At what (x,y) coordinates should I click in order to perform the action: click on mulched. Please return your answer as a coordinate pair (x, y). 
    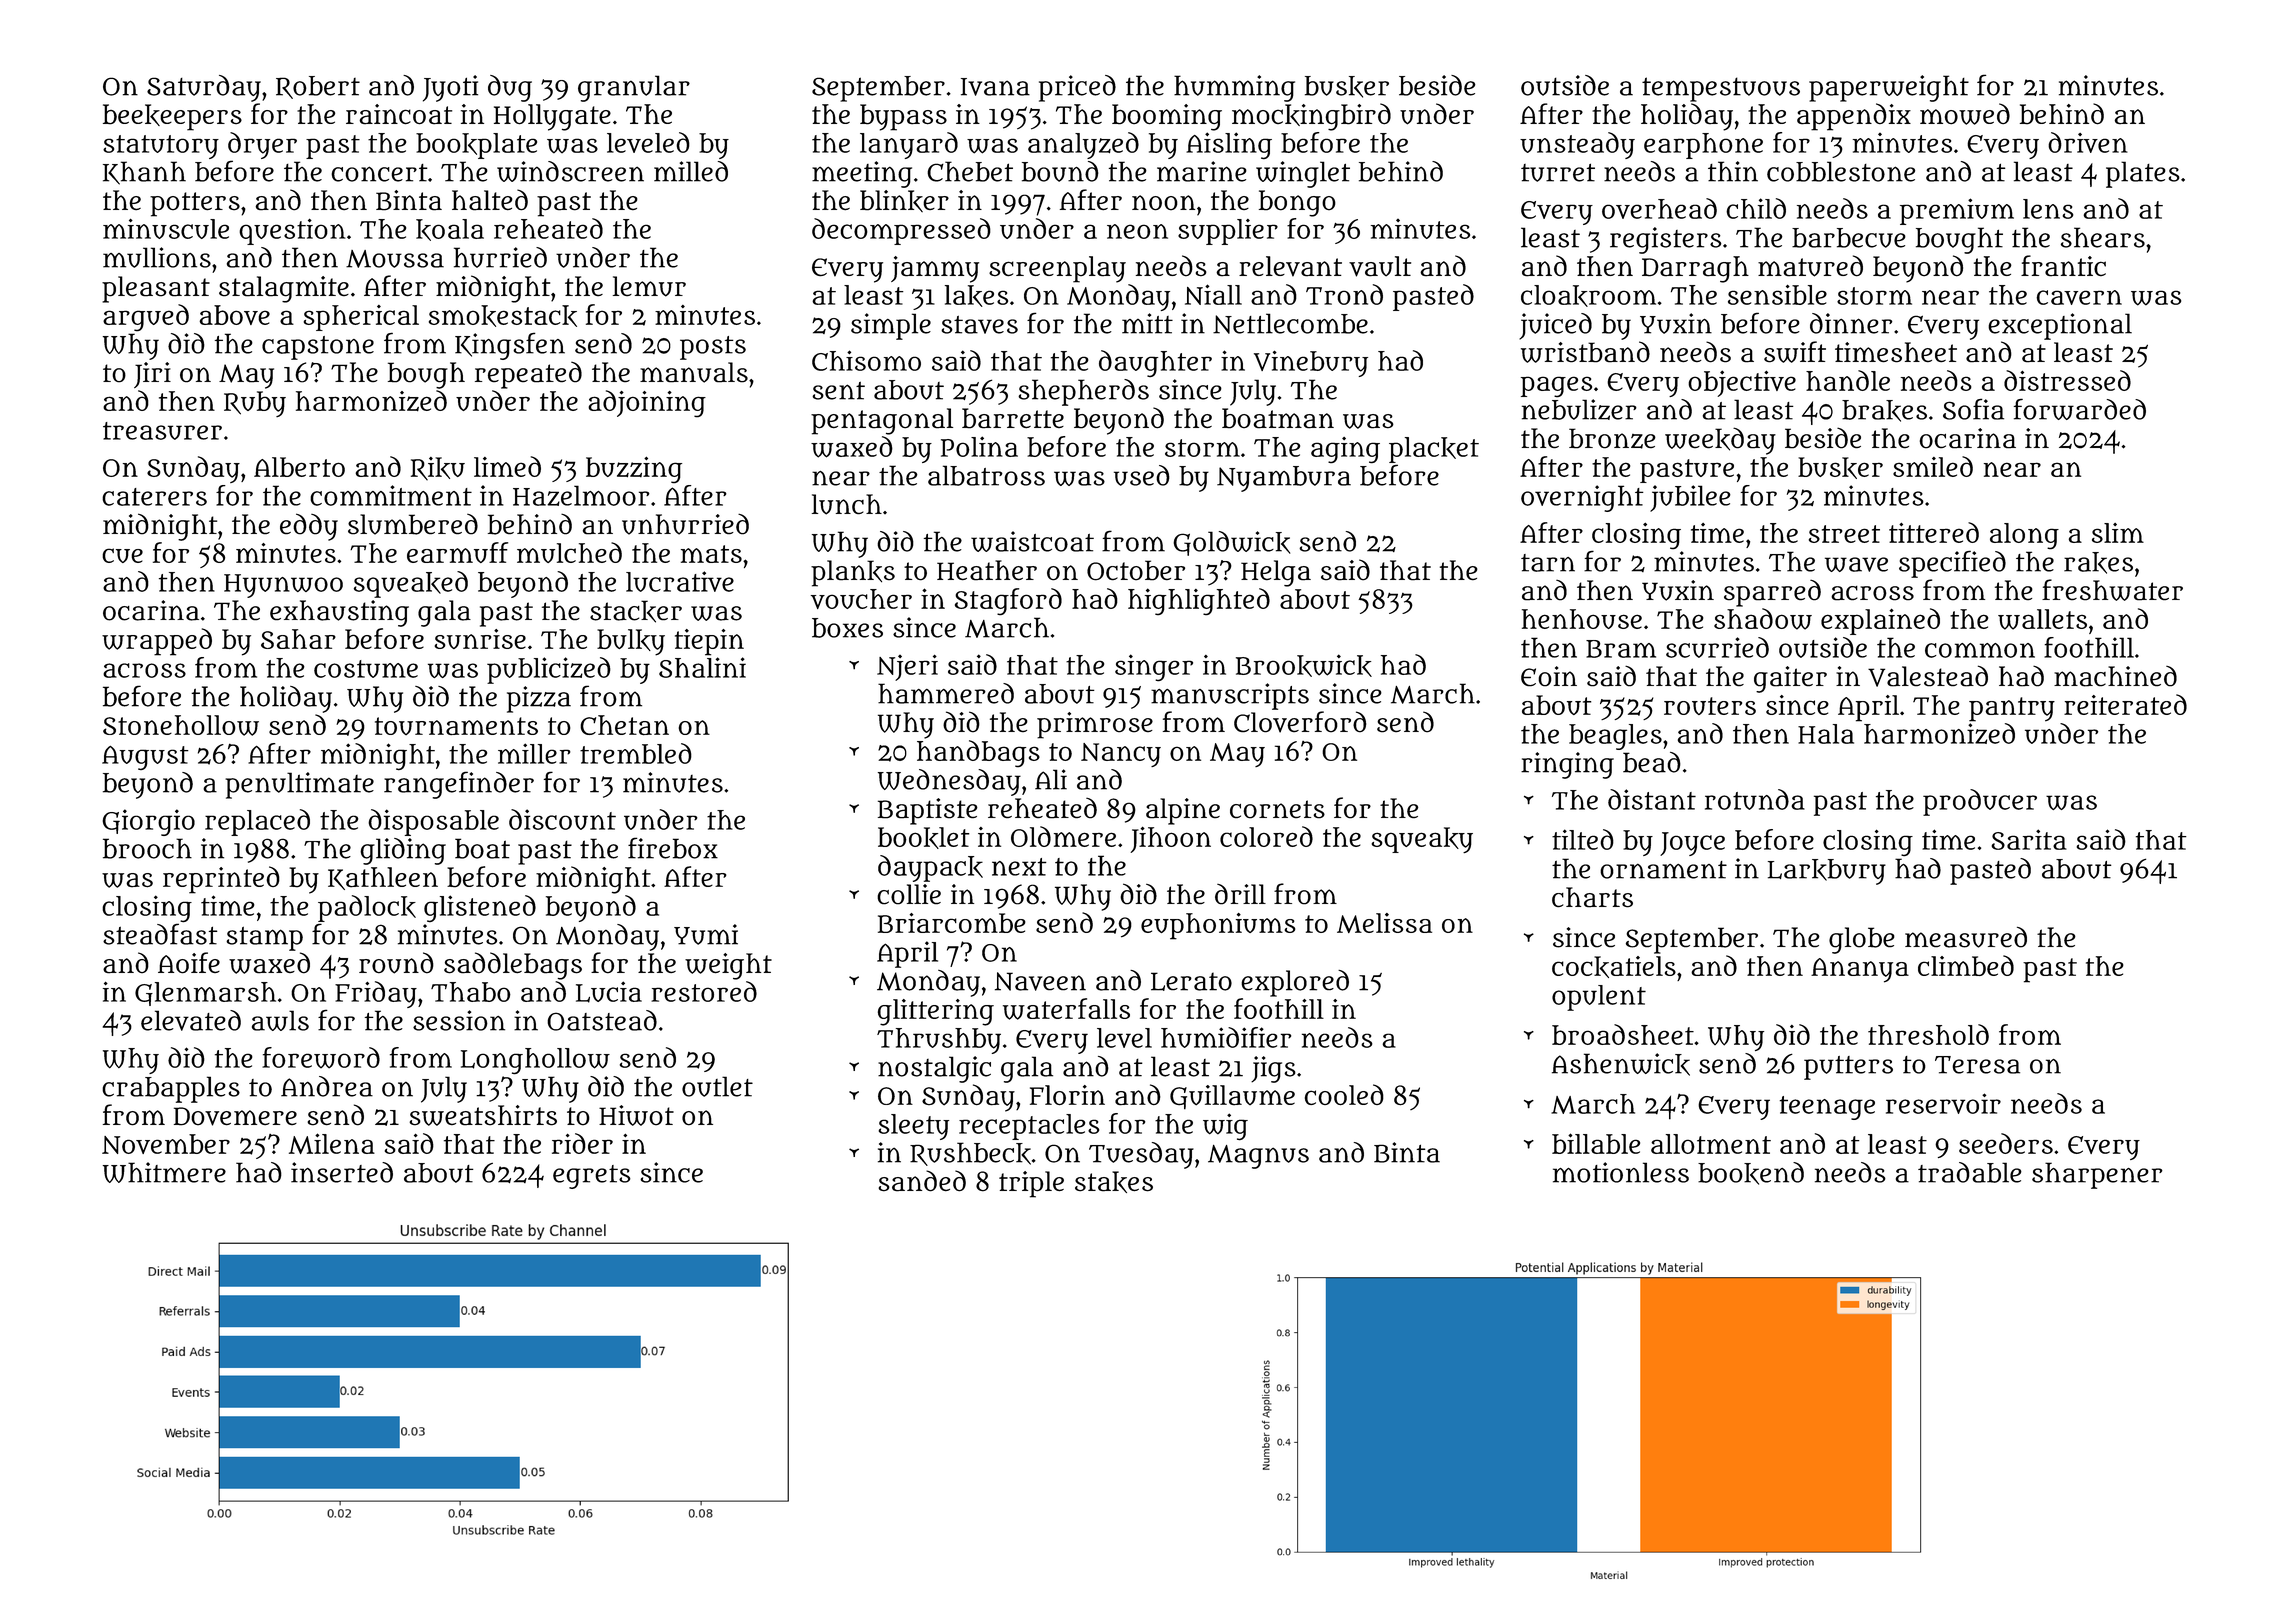
    Looking at the image, I should click on (569, 552).
